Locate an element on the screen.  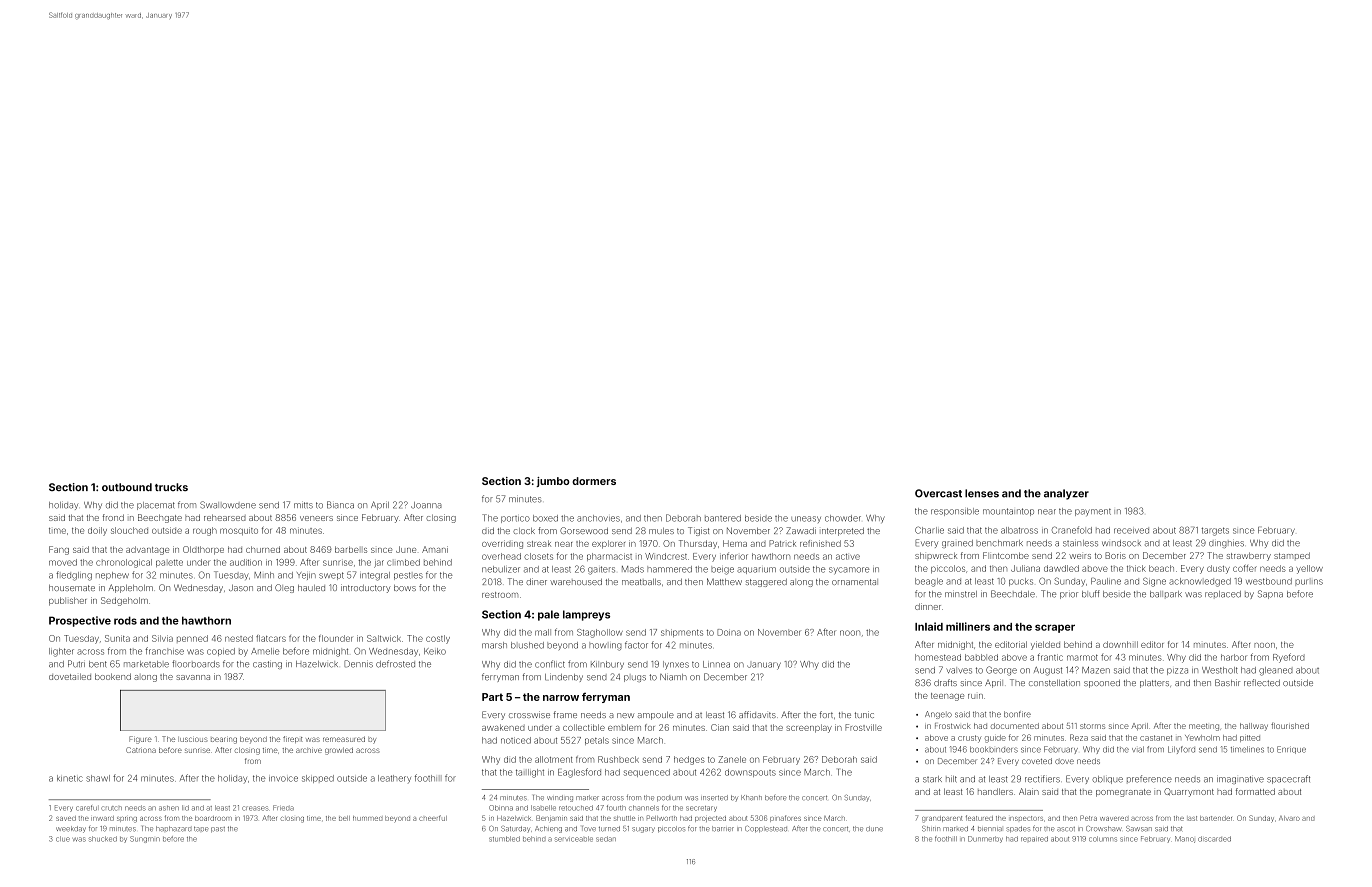
defrosted is located at coordinates (395, 664).
